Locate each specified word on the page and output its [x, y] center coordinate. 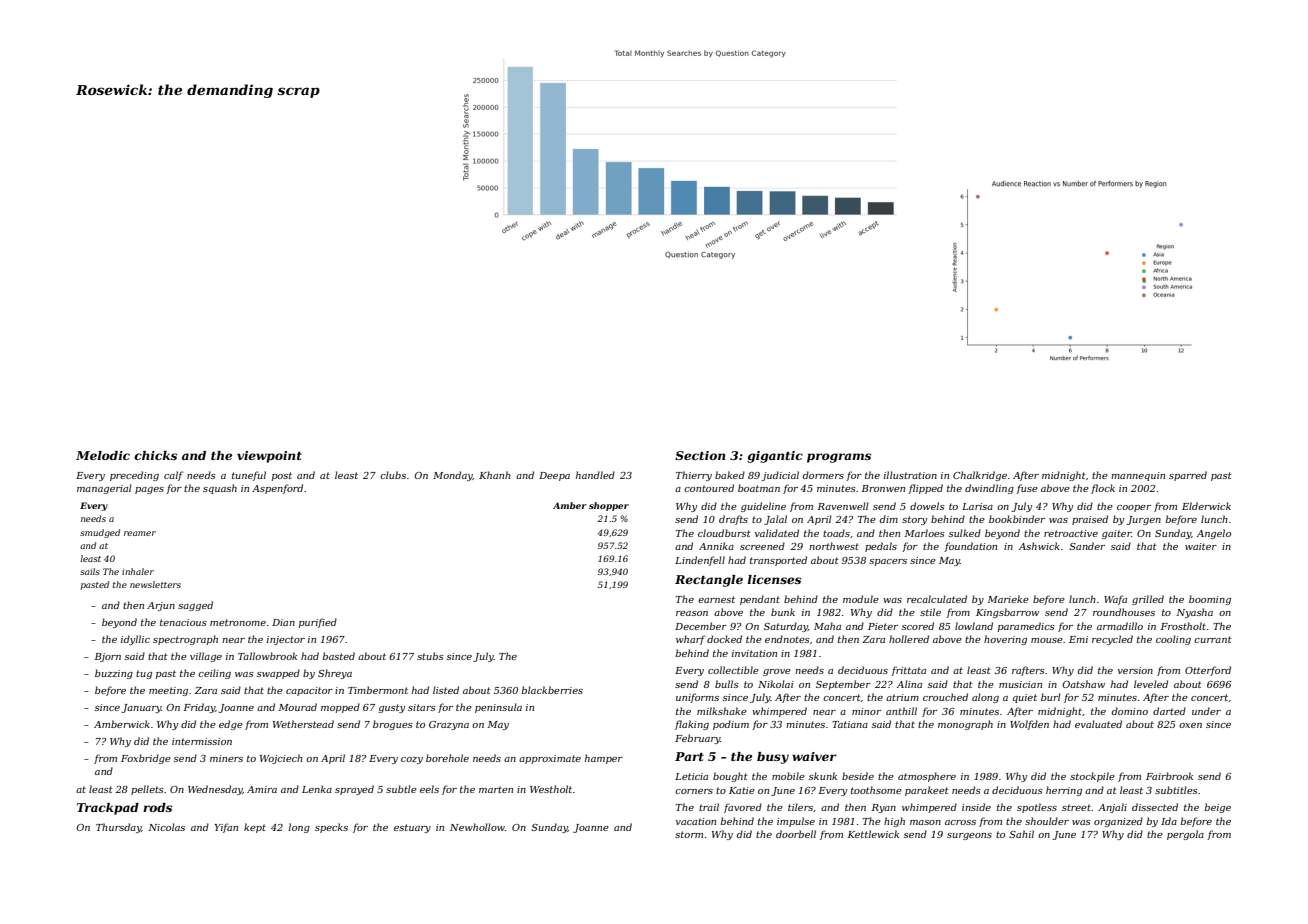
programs [839, 458]
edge [231, 725]
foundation [970, 547]
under [1206, 711]
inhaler [138, 571]
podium [731, 725]
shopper [609, 506]
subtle [401, 789]
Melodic [103, 455]
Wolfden [1029, 725]
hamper [604, 759]
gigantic [775, 457]
